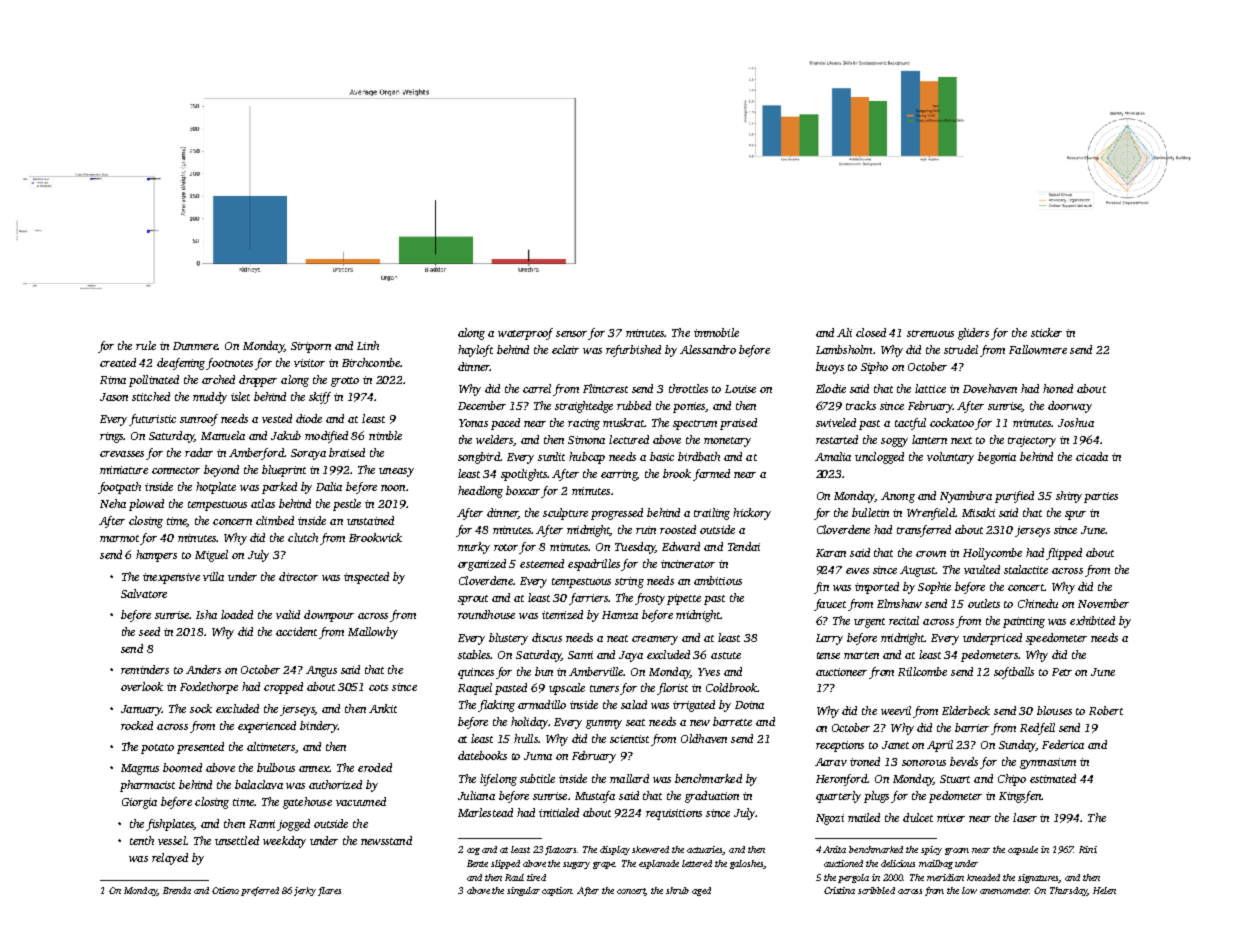 The width and height of the page is (1233, 952). What do you see at coordinates (726, 655) in the page?
I see `astute` at bounding box center [726, 655].
